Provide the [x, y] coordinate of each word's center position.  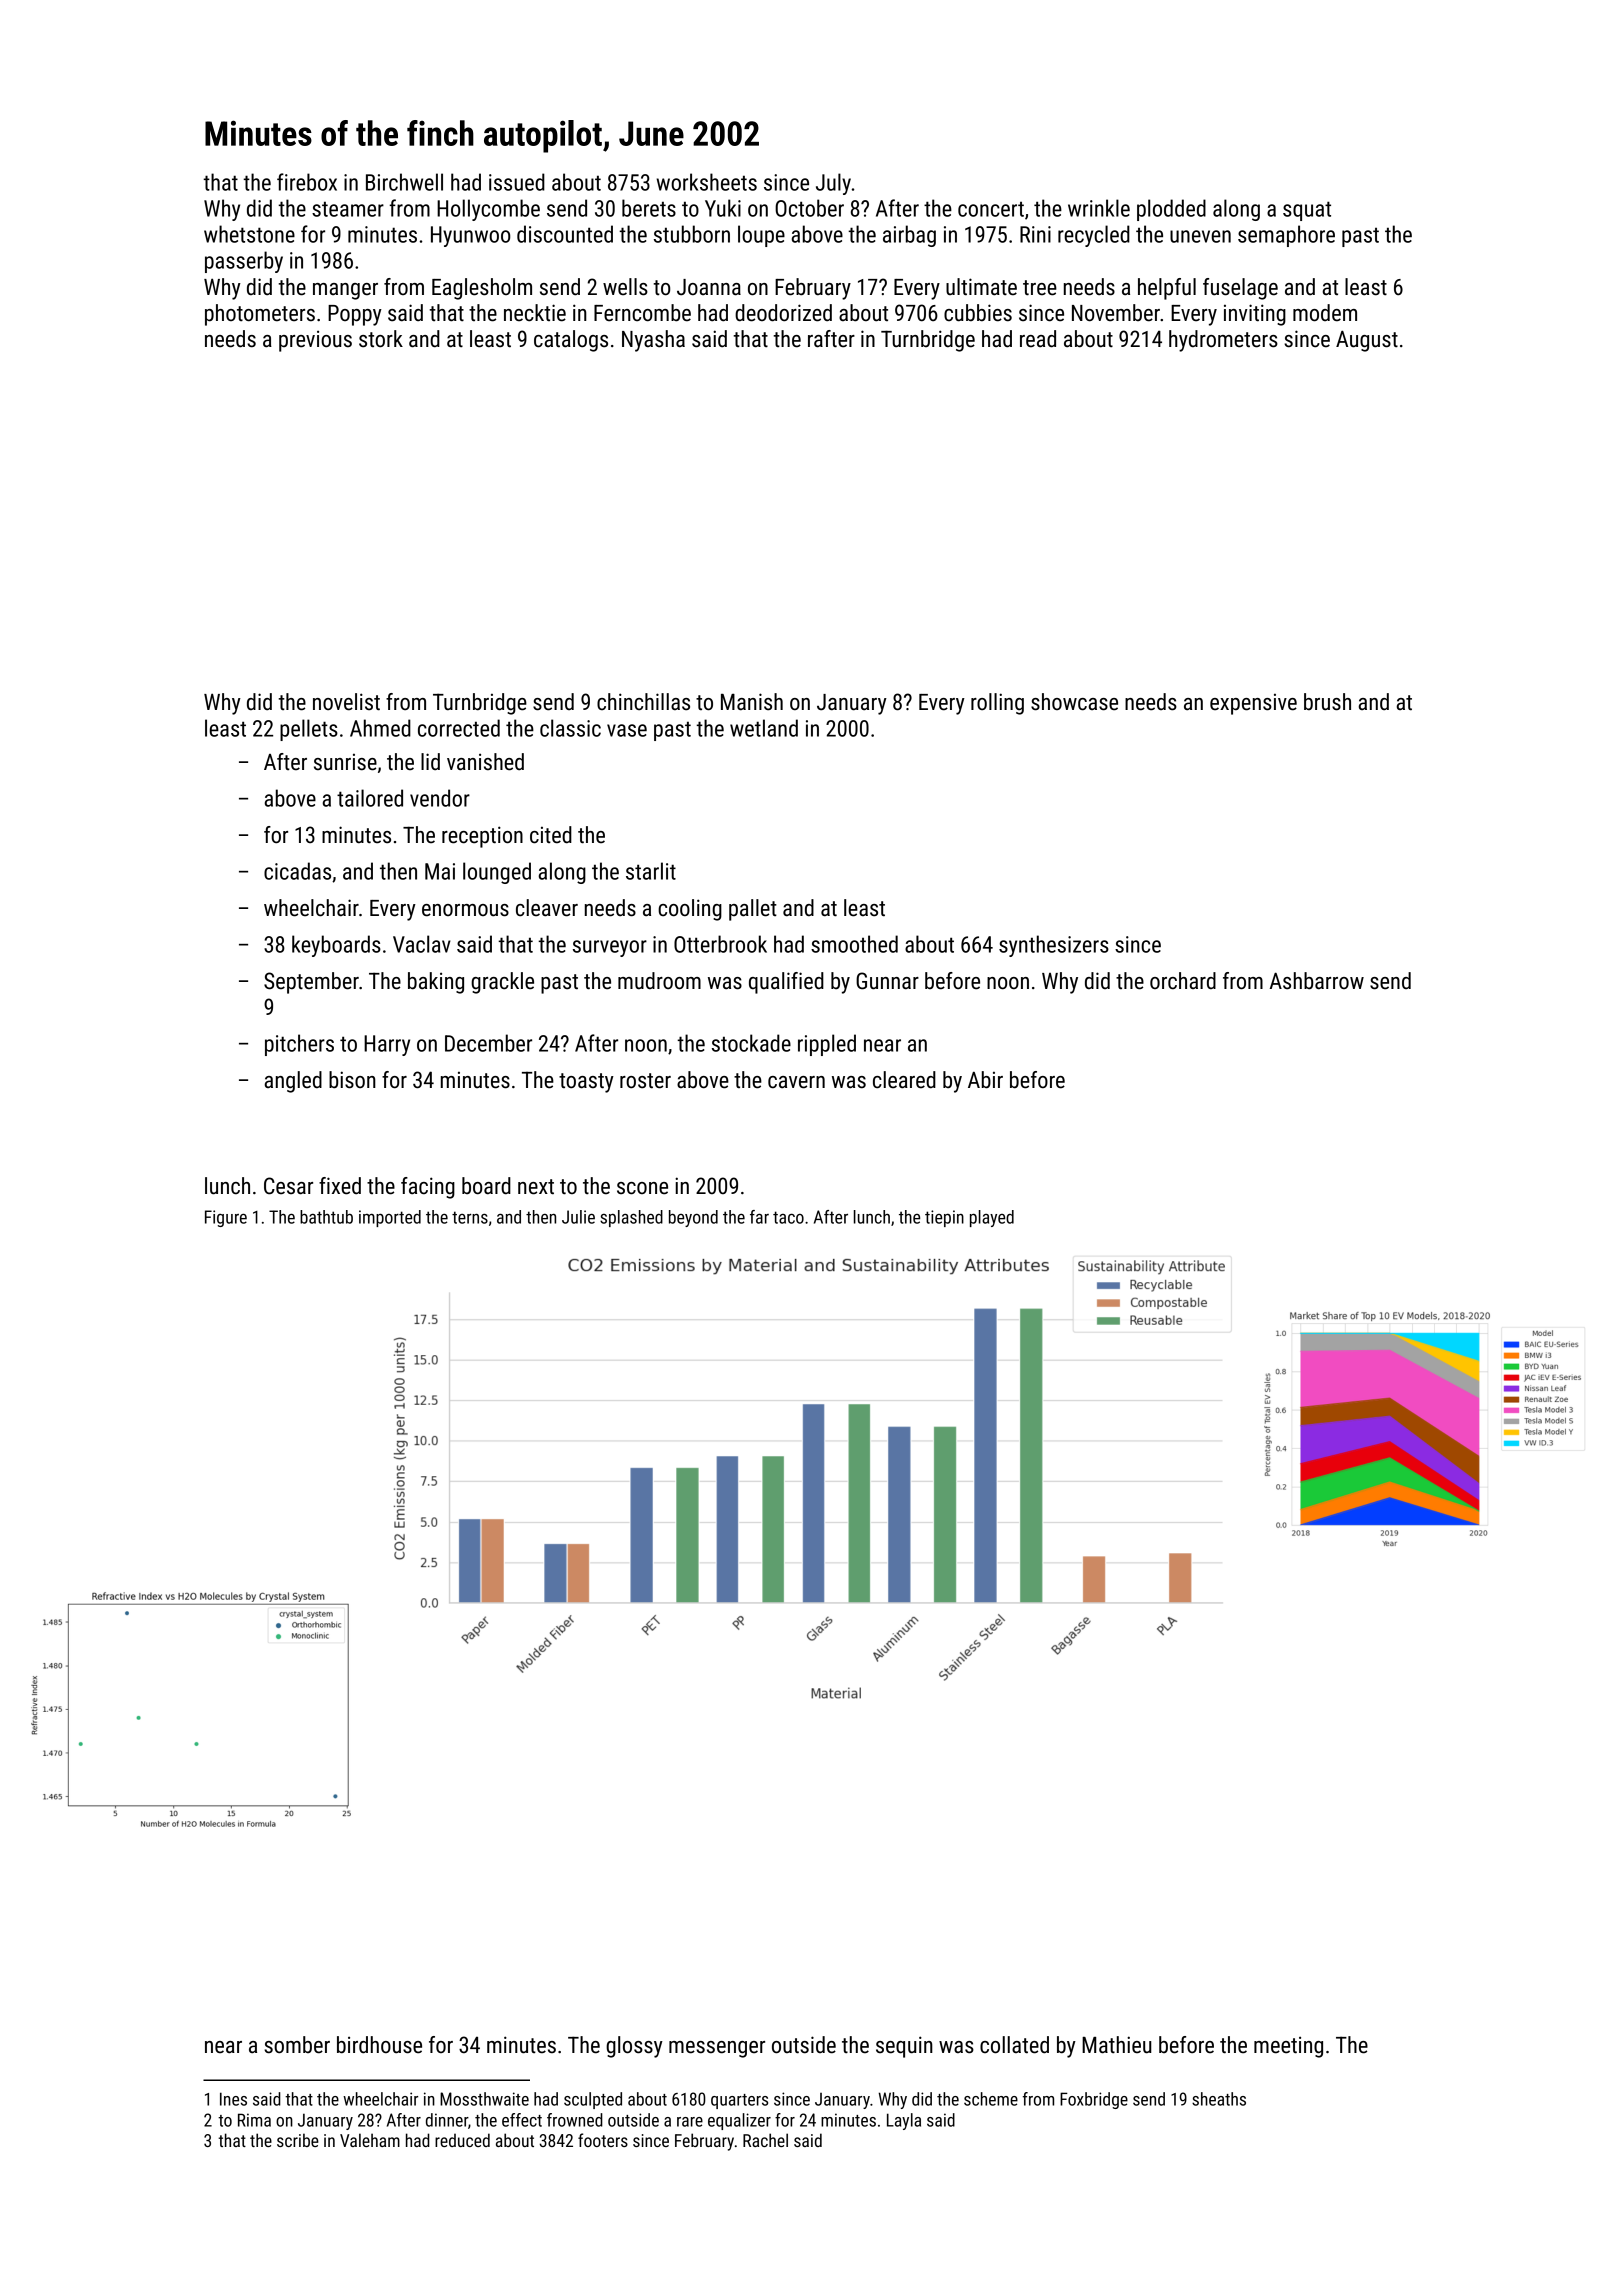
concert [991, 209]
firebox [307, 182]
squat [1307, 211]
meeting [1288, 2047]
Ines [233, 2099]
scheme [991, 2099]
